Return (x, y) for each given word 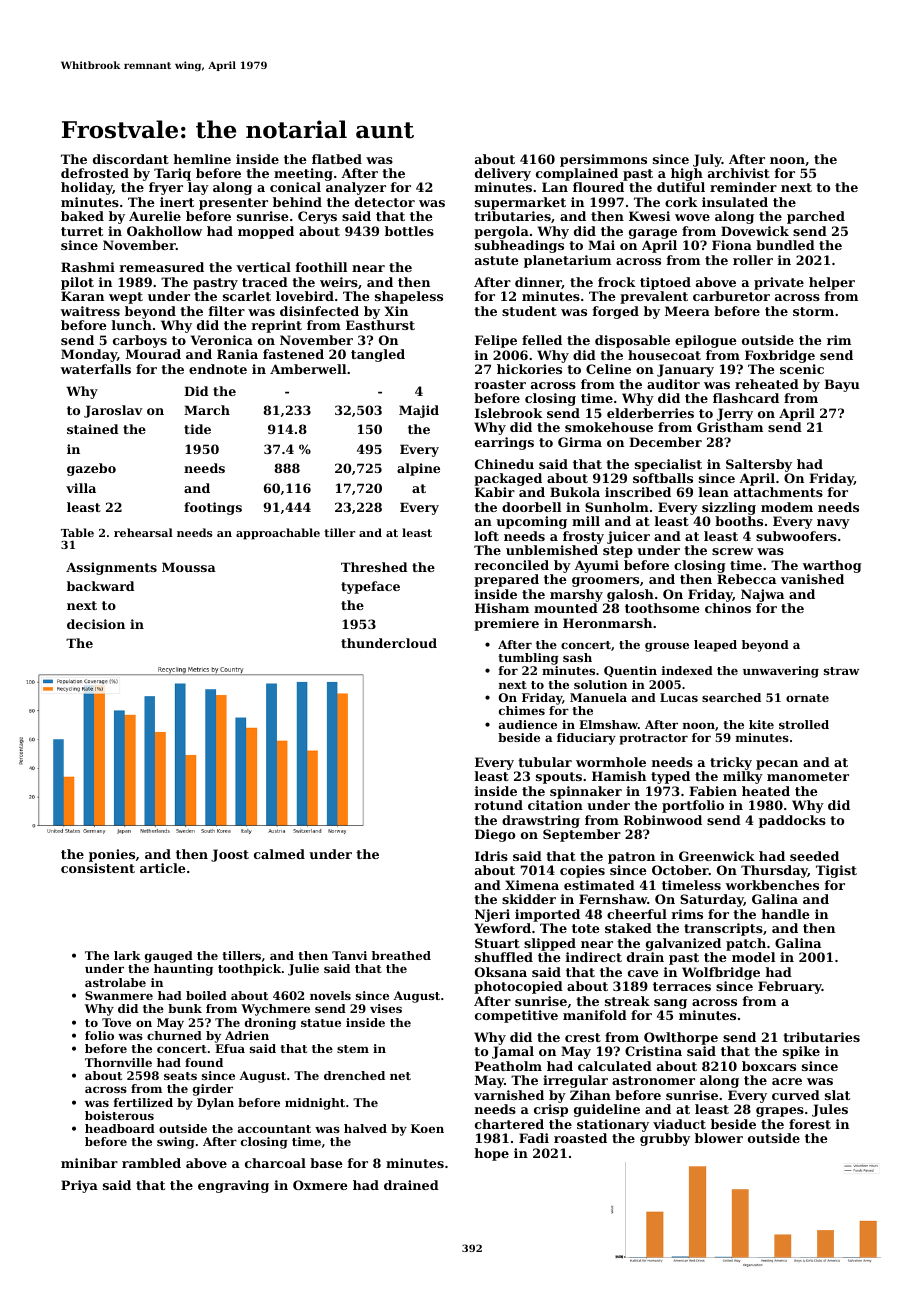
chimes (522, 710)
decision (96, 624)
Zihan (590, 1095)
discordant (131, 159)
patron (631, 858)
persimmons (603, 160)
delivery (503, 174)
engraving (233, 1186)
